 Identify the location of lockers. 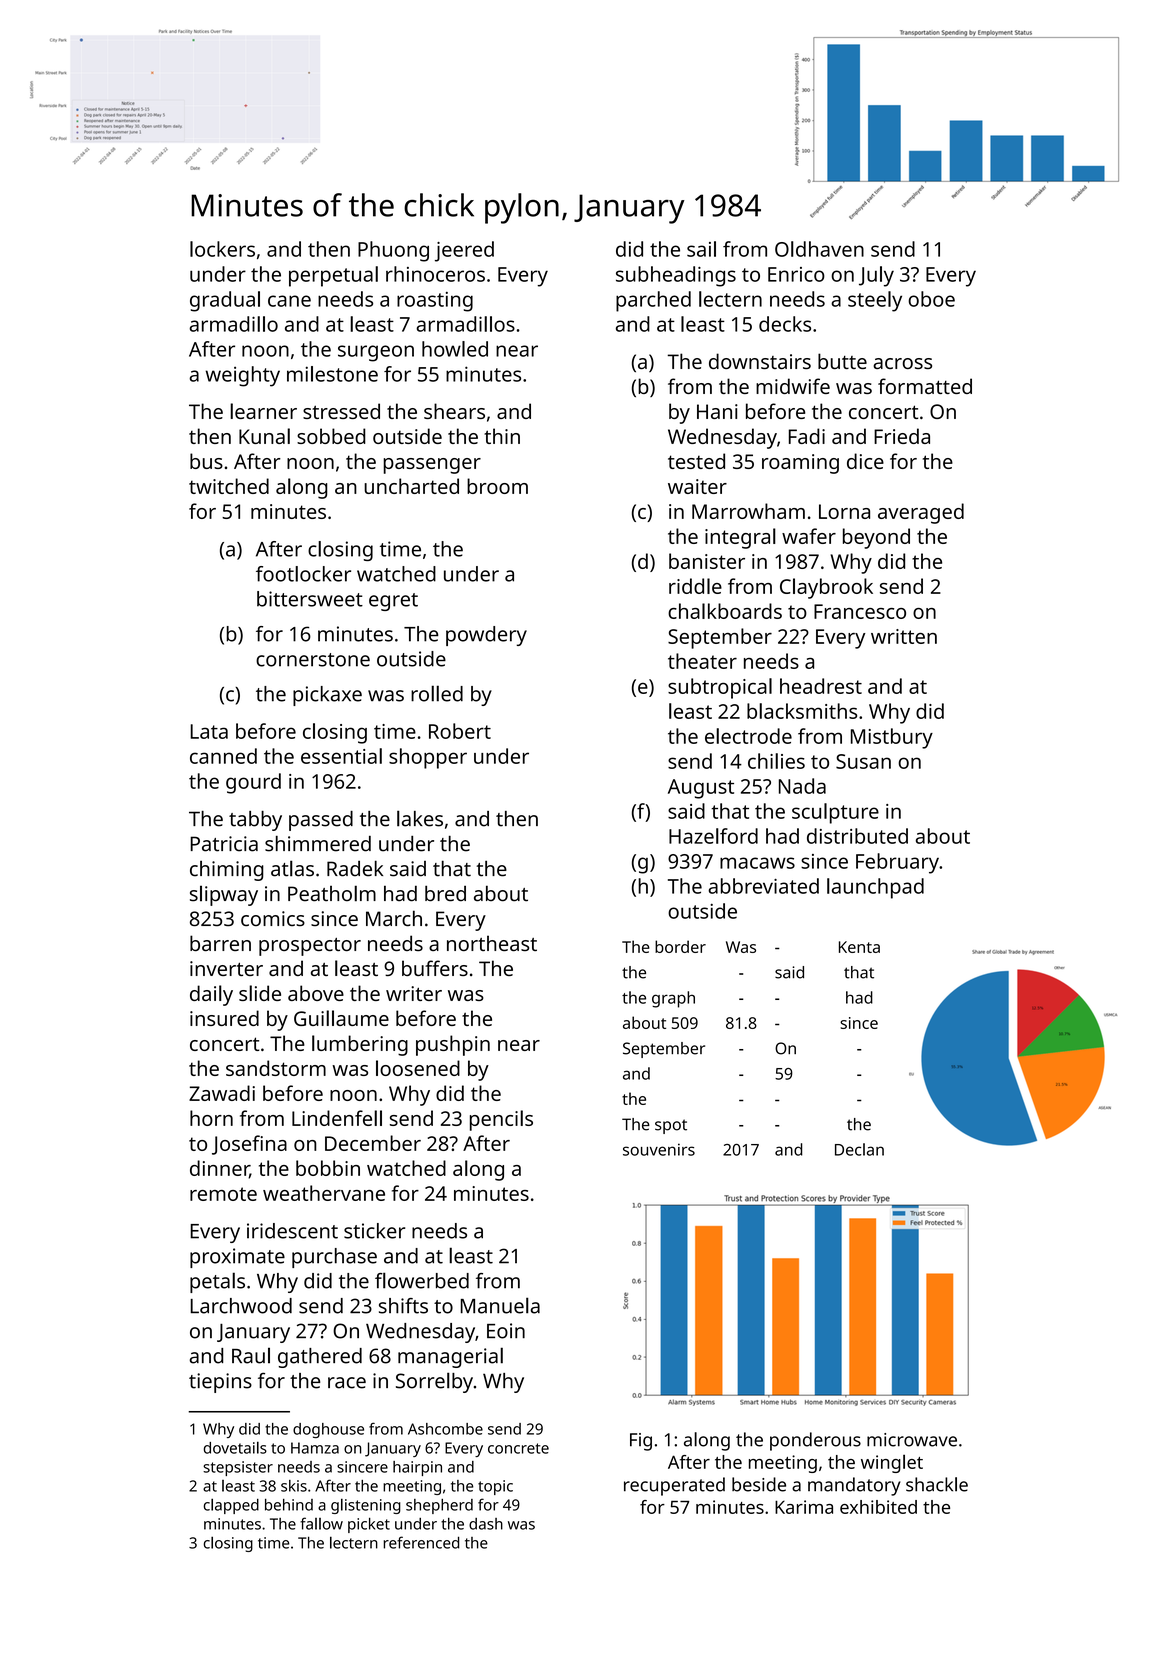
(222, 249).
